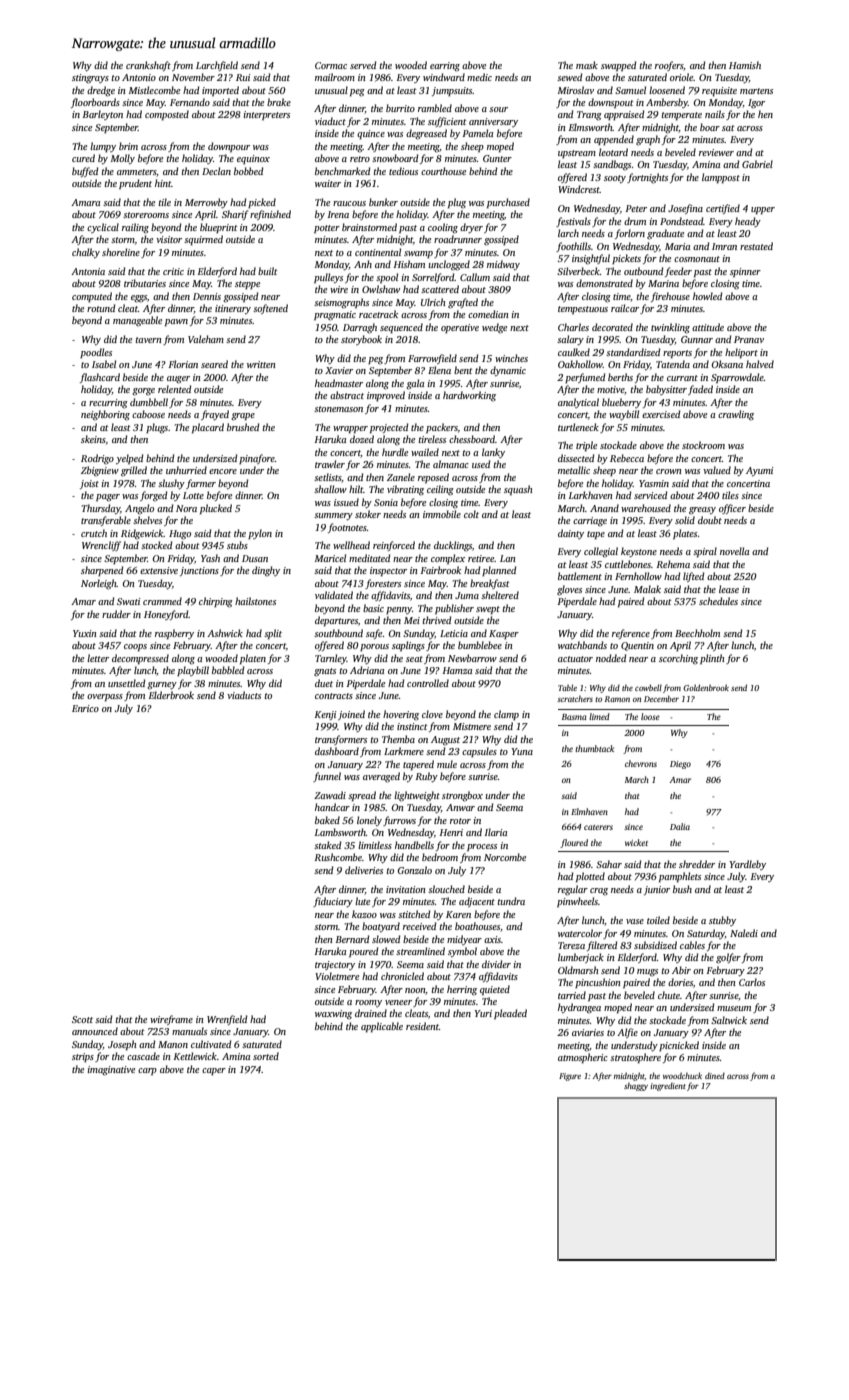 The width and height of the screenshot is (849, 1400). What do you see at coordinates (409, 264) in the screenshot?
I see `Hisham` at bounding box center [409, 264].
